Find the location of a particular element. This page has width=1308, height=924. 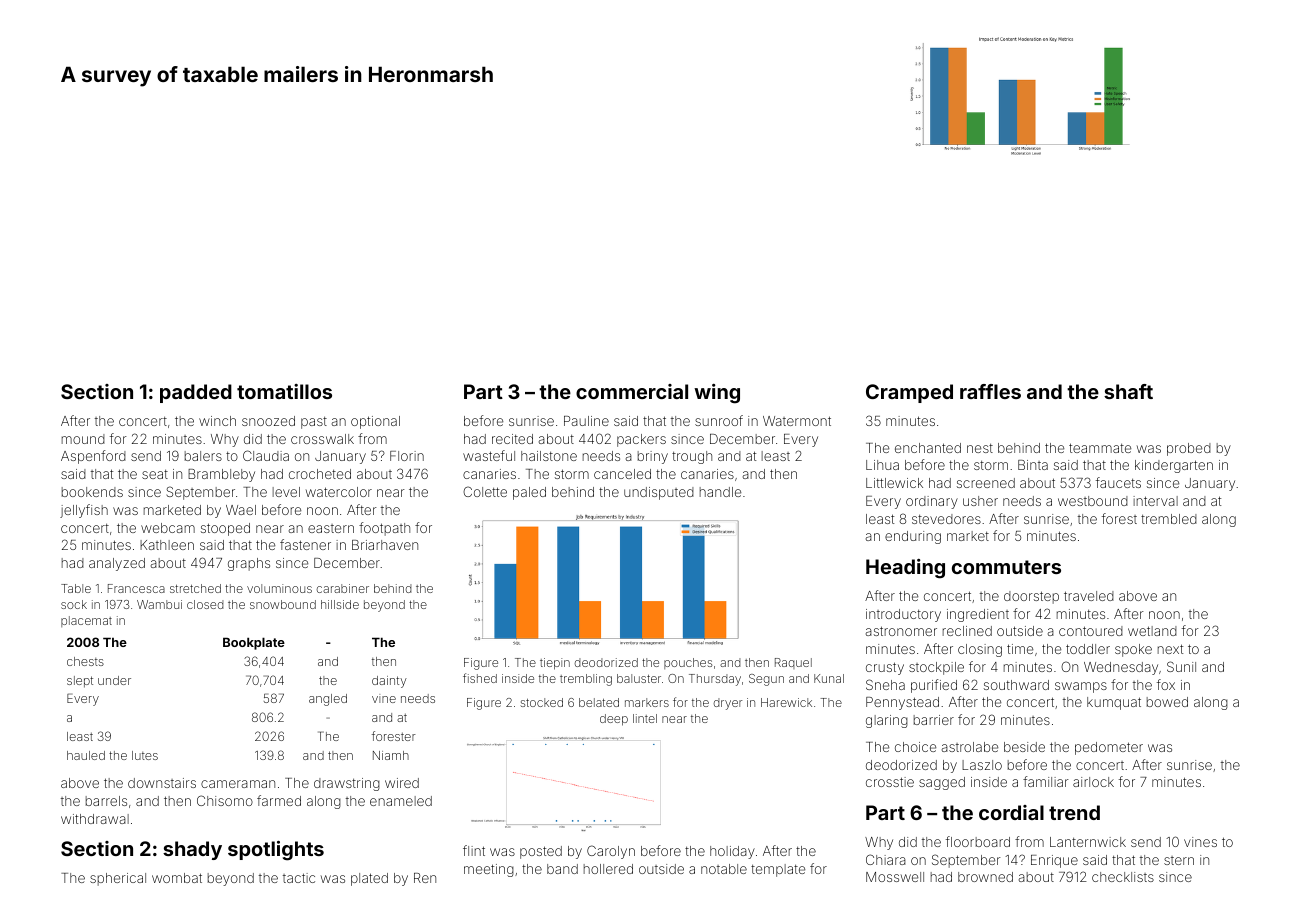

spherical is located at coordinates (118, 879).
